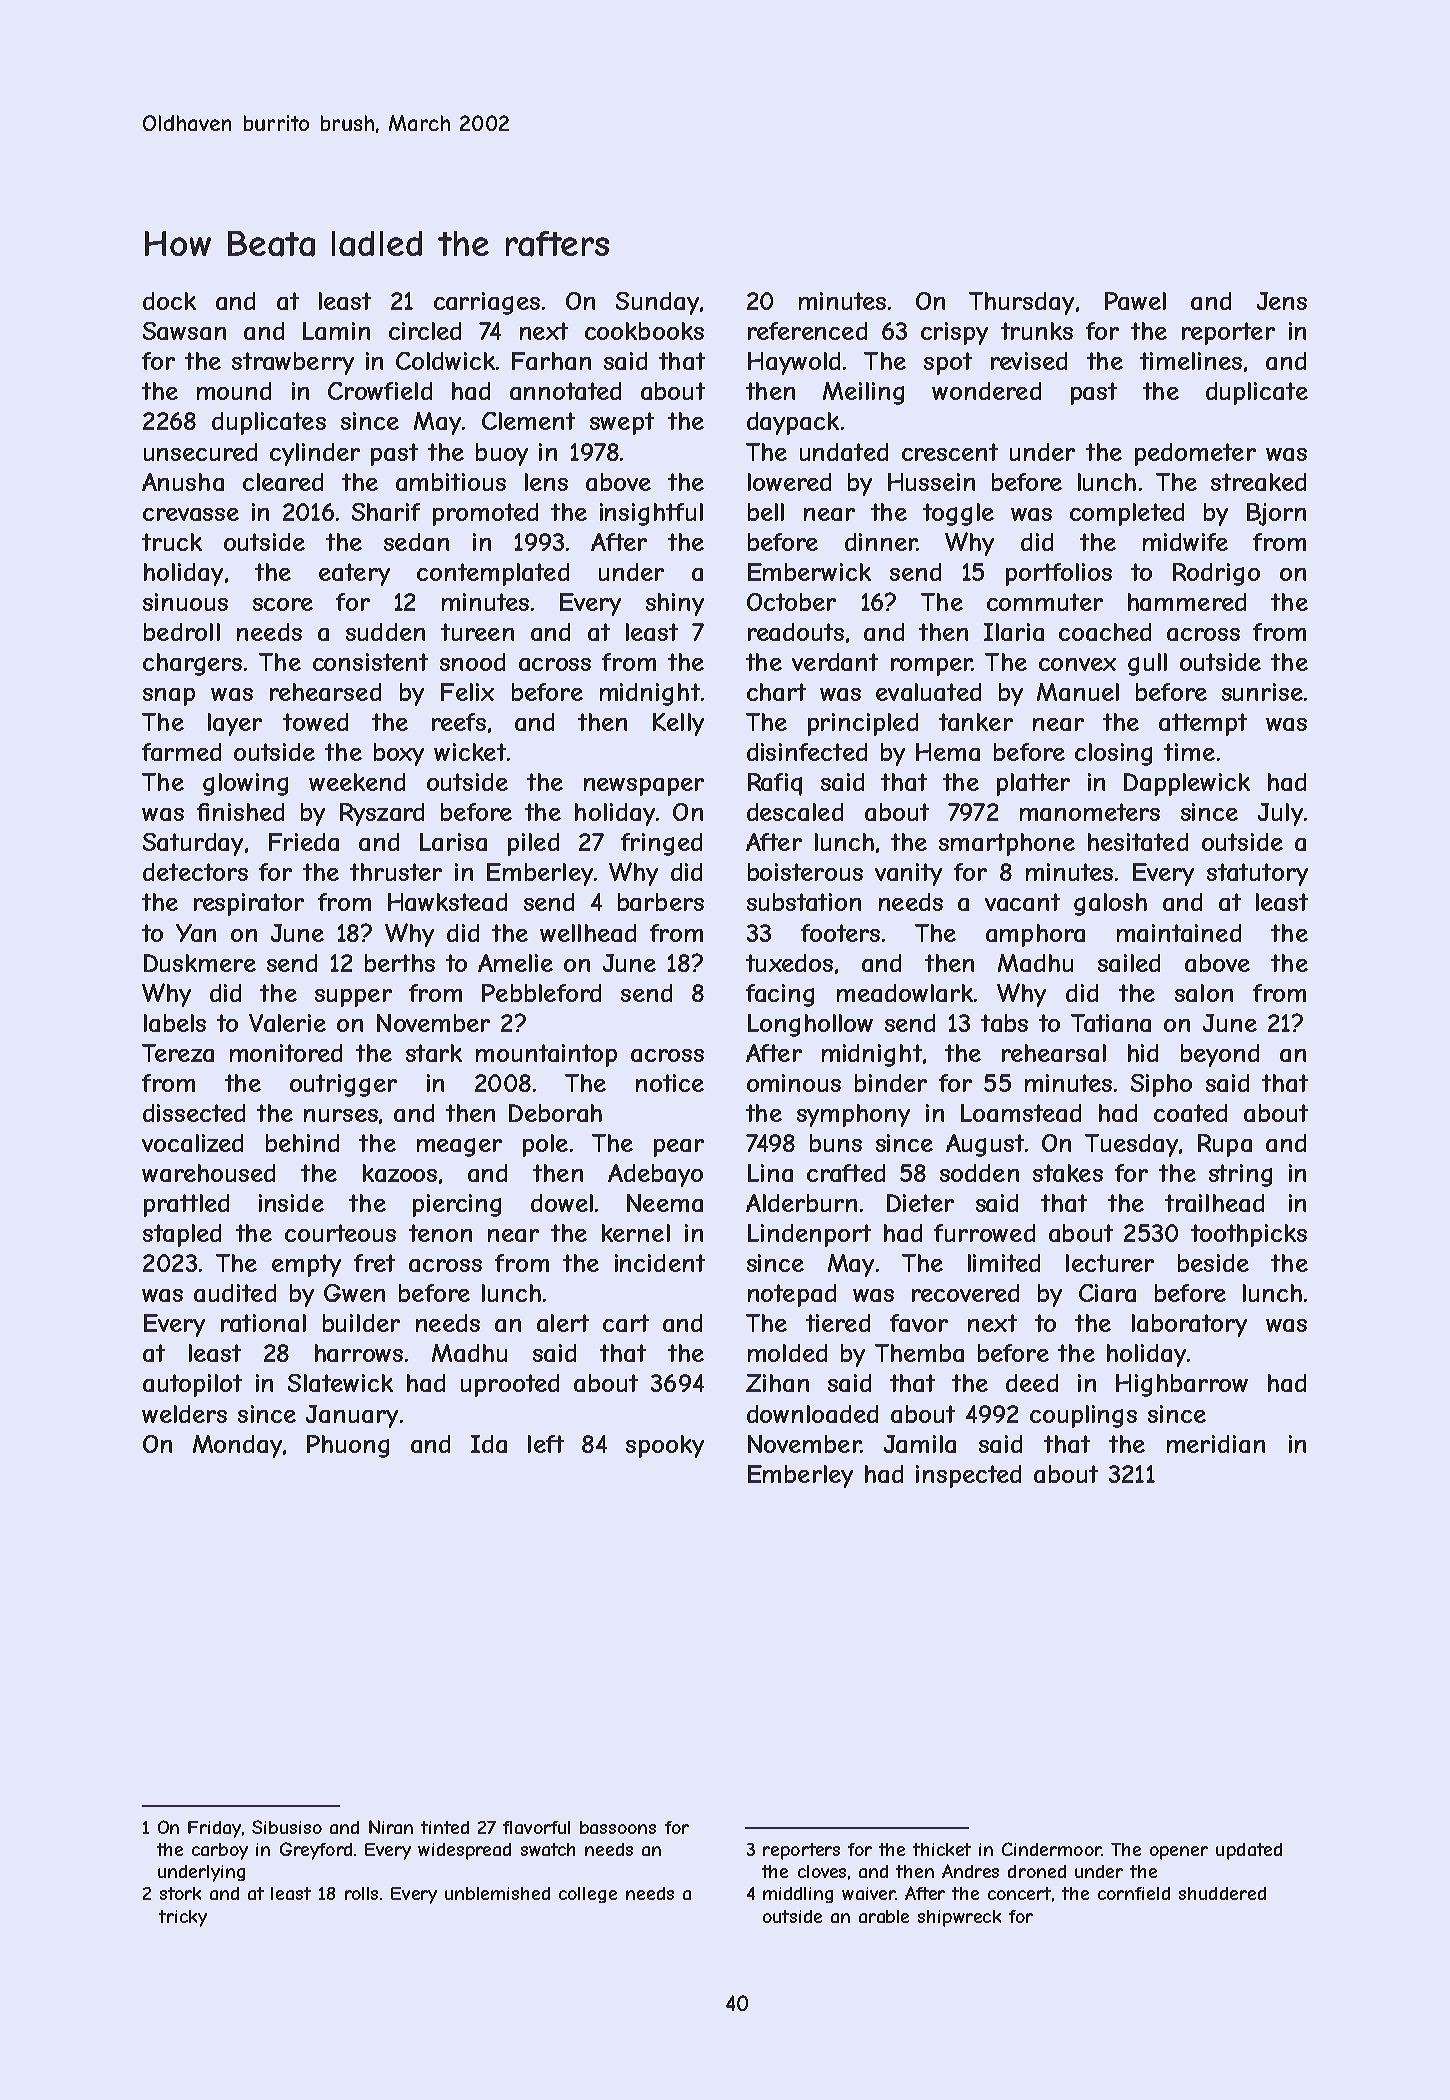 Image resolution: width=1450 pixels, height=2100 pixels. I want to click on dock, so click(169, 301).
